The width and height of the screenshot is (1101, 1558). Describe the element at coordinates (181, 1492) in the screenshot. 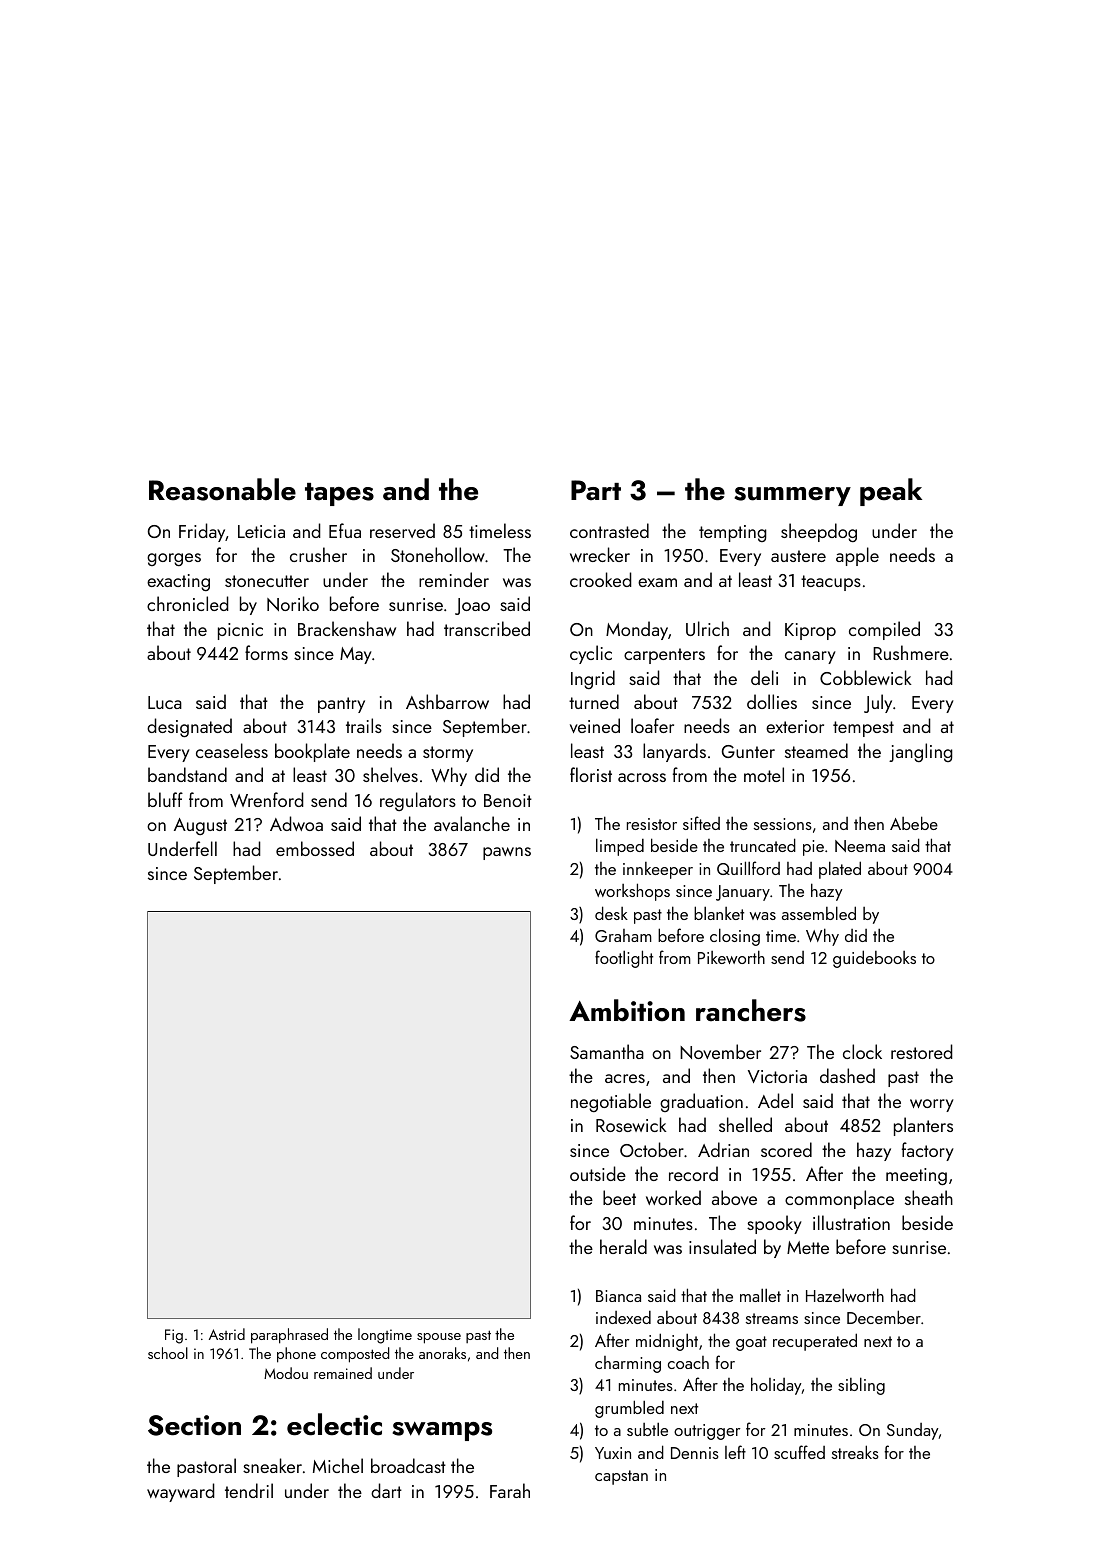

I see `wayward` at that location.
